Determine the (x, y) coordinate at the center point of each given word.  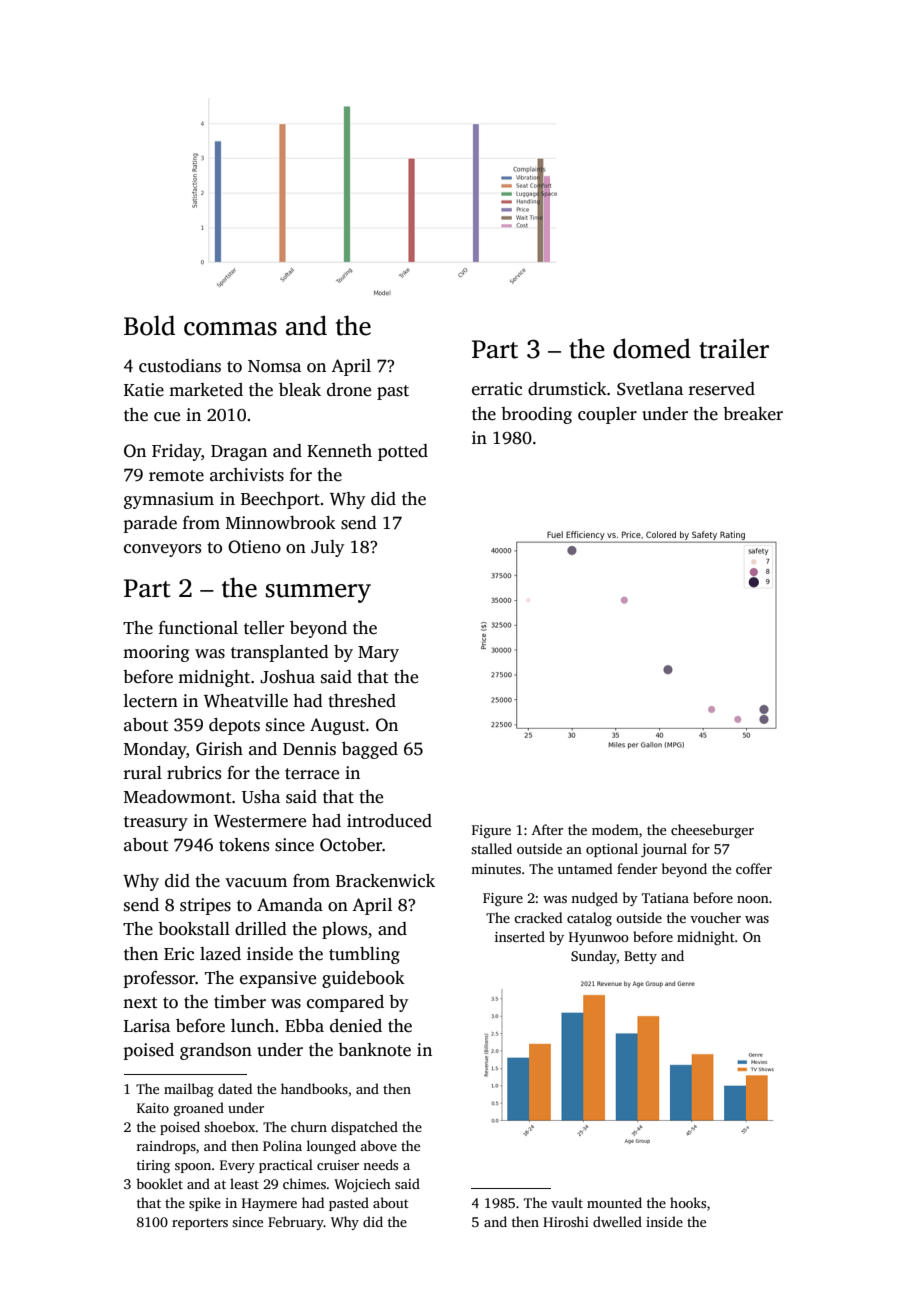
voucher (715, 917)
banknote (374, 1050)
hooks (688, 1202)
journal (664, 850)
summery (318, 593)
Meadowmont (178, 797)
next (140, 1003)
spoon (193, 1168)
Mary (378, 654)
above (378, 1145)
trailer (734, 348)
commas (230, 329)
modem (615, 829)
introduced (389, 821)
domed (652, 348)
